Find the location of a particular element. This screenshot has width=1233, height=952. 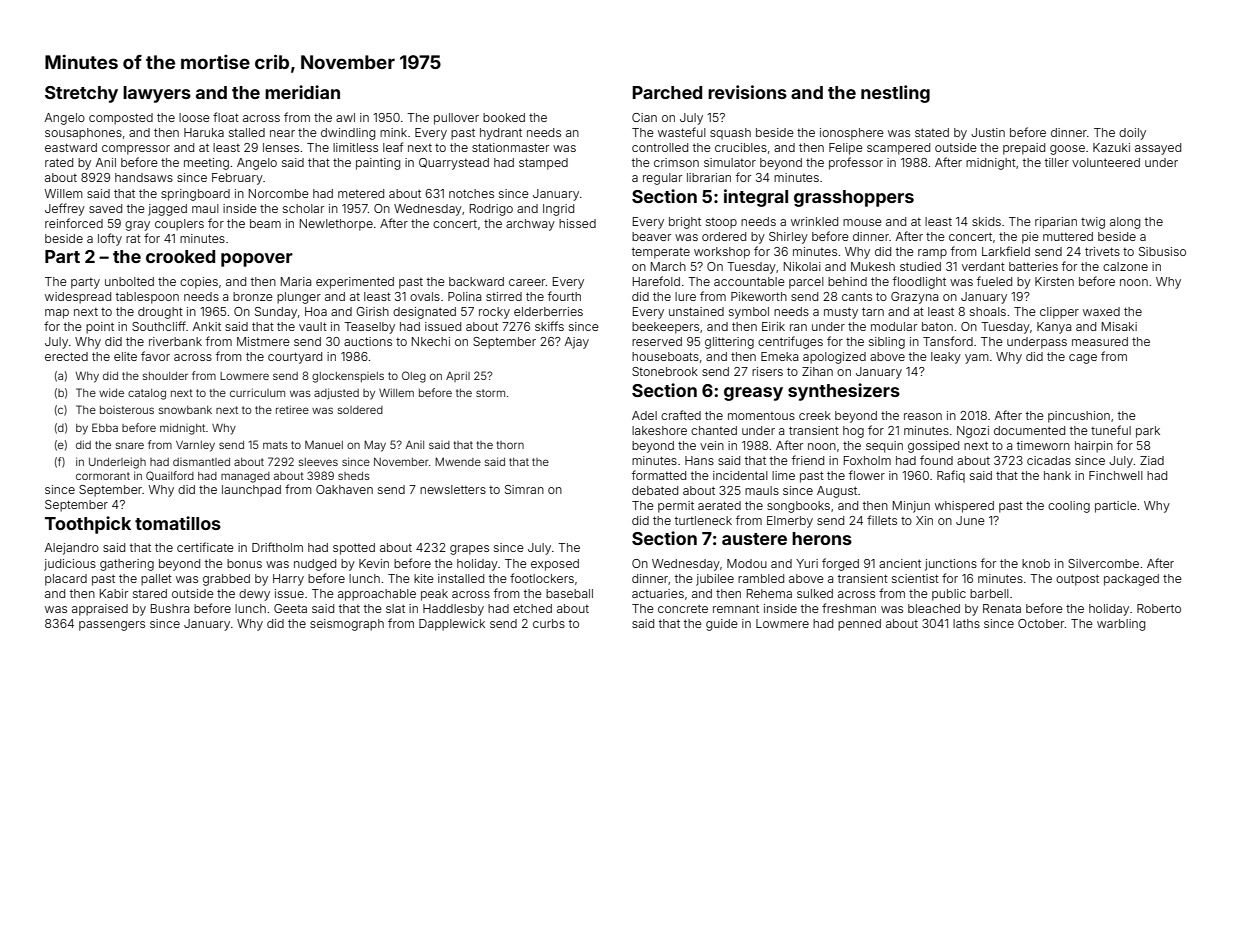

leaky is located at coordinates (946, 358).
